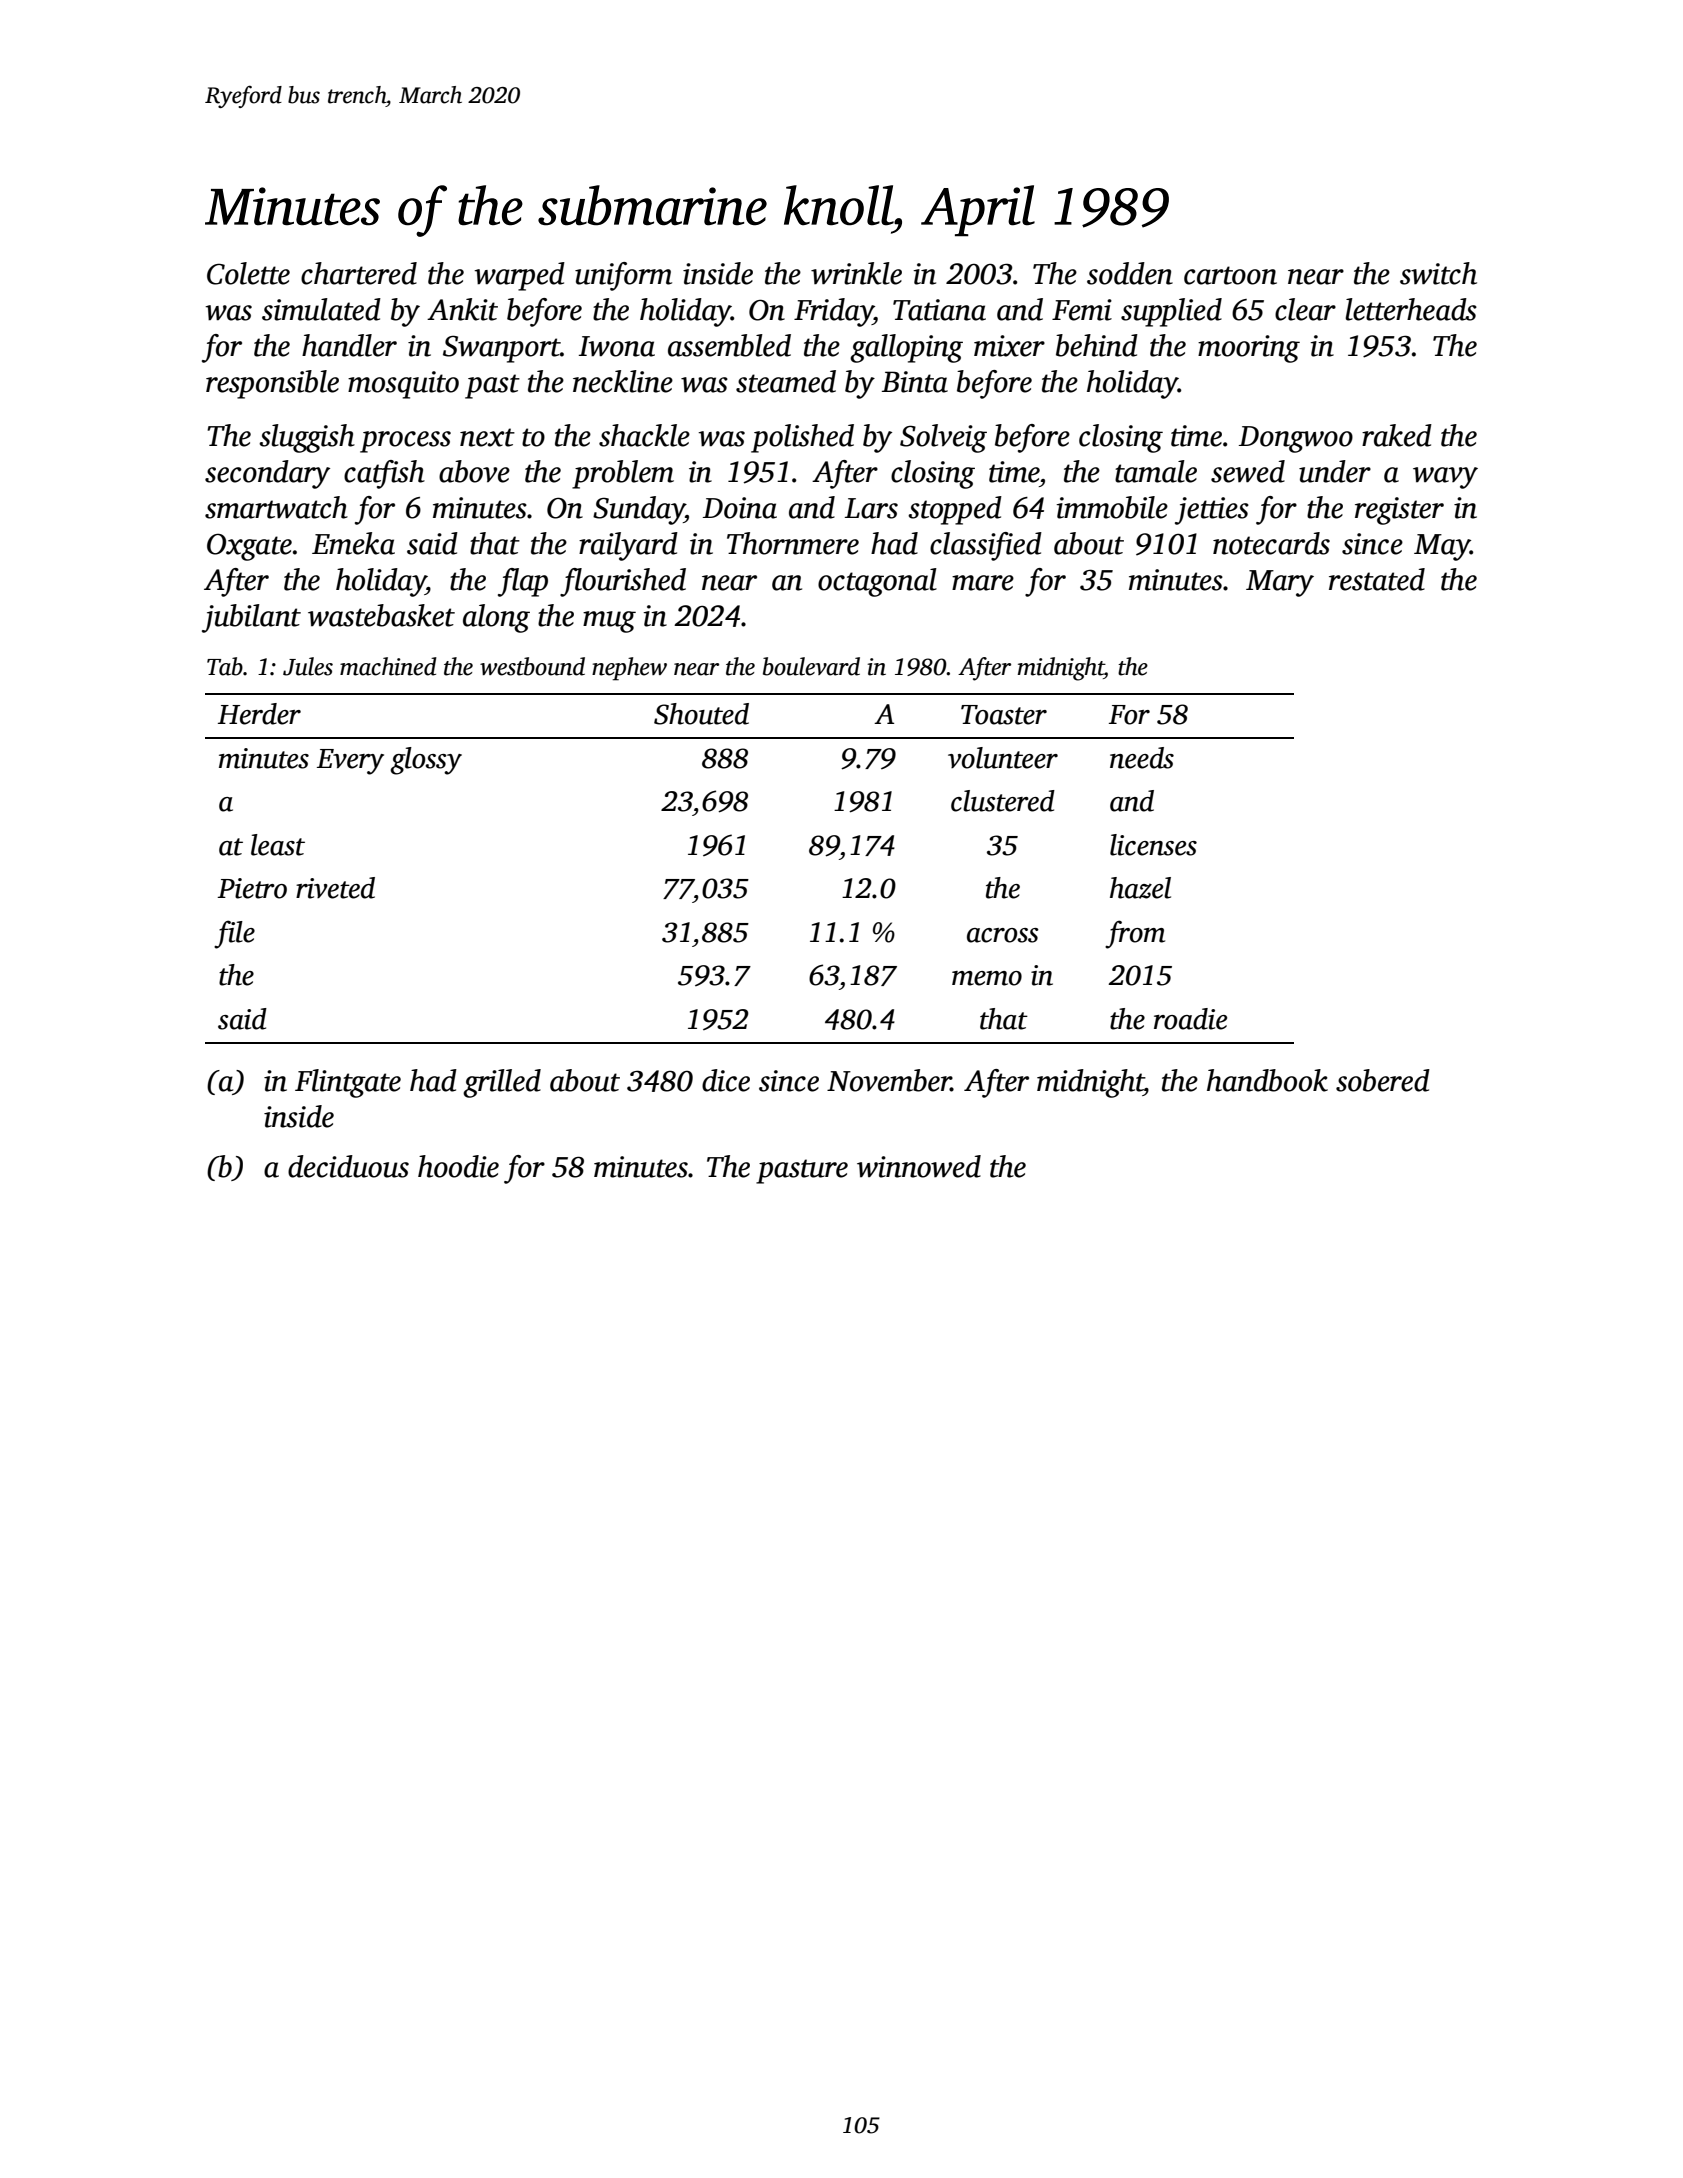 Image resolution: width=1683 pixels, height=2178 pixels. Describe the element at coordinates (1397, 435) in the screenshot. I see `raked` at that location.
